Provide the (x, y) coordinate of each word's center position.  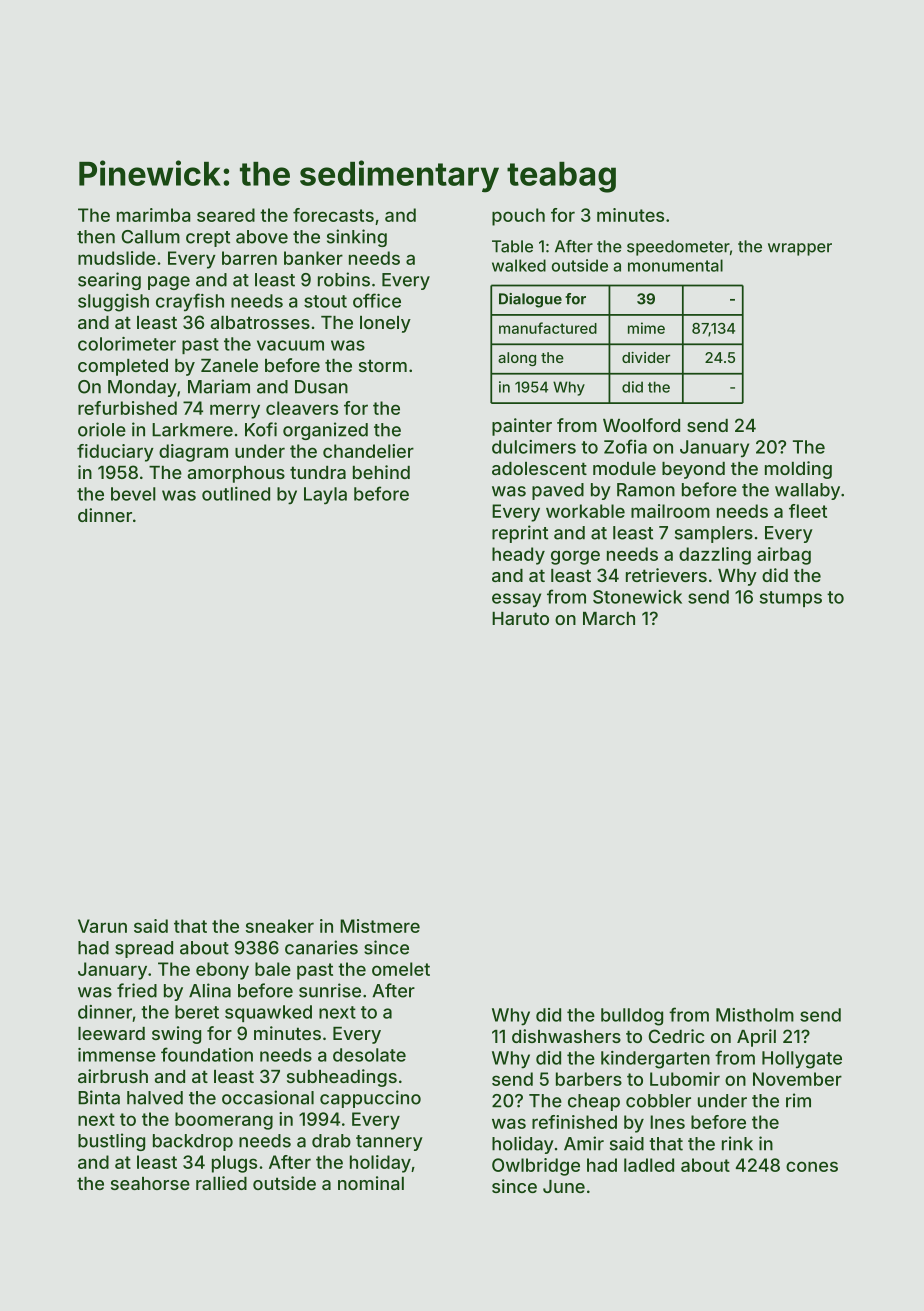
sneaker (280, 926)
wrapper (800, 249)
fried (137, 990)
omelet (401, 969)
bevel (133, 494)
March (609, 618)
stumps (791, 599)
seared (226, 215)
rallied (221, 1183)
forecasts (333, 215)
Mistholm (755, 1015)
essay (516, 600)
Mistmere (380, 926)
